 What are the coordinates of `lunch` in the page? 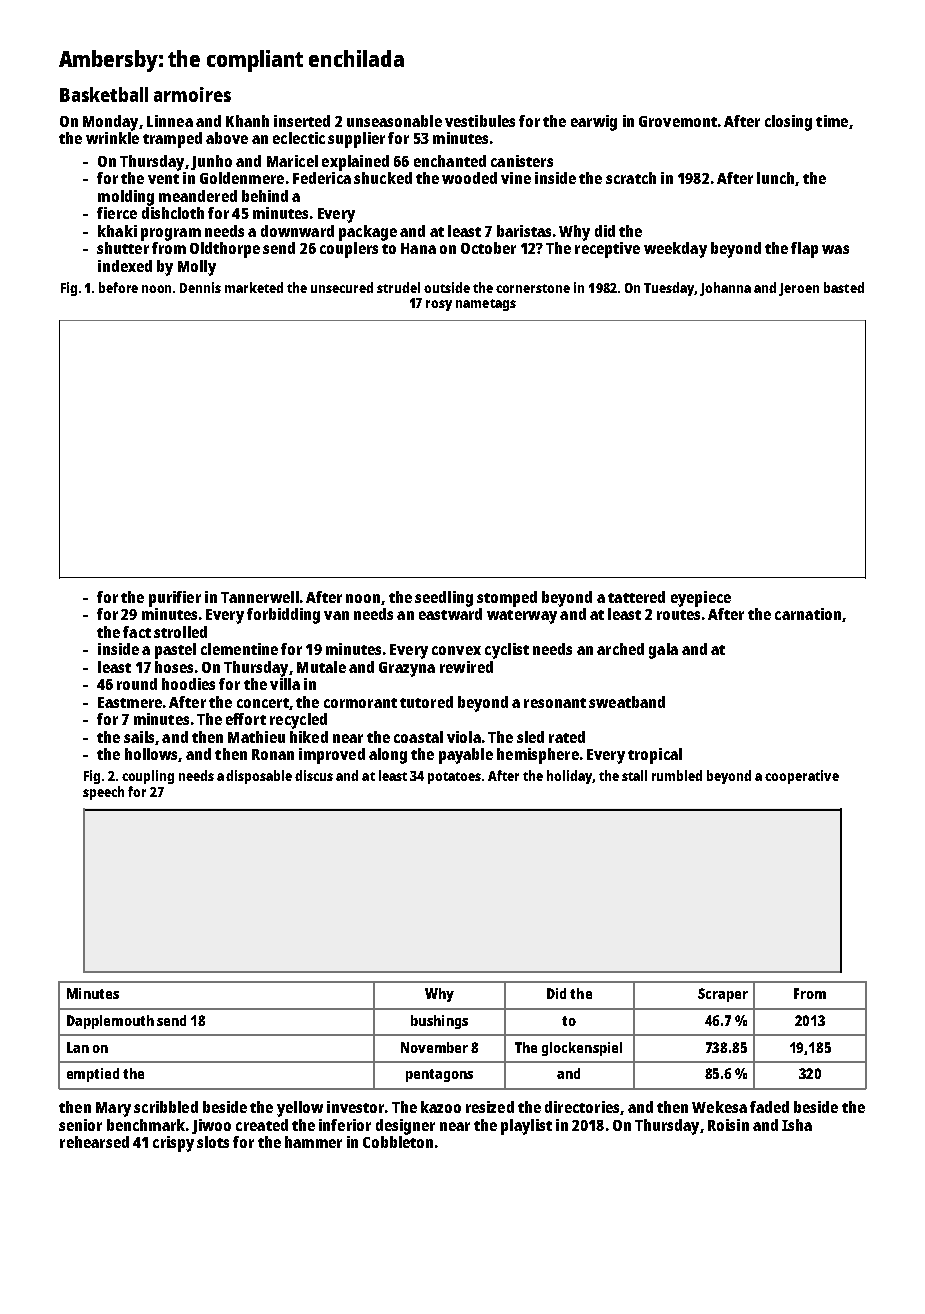 It's located at (775, 178).
